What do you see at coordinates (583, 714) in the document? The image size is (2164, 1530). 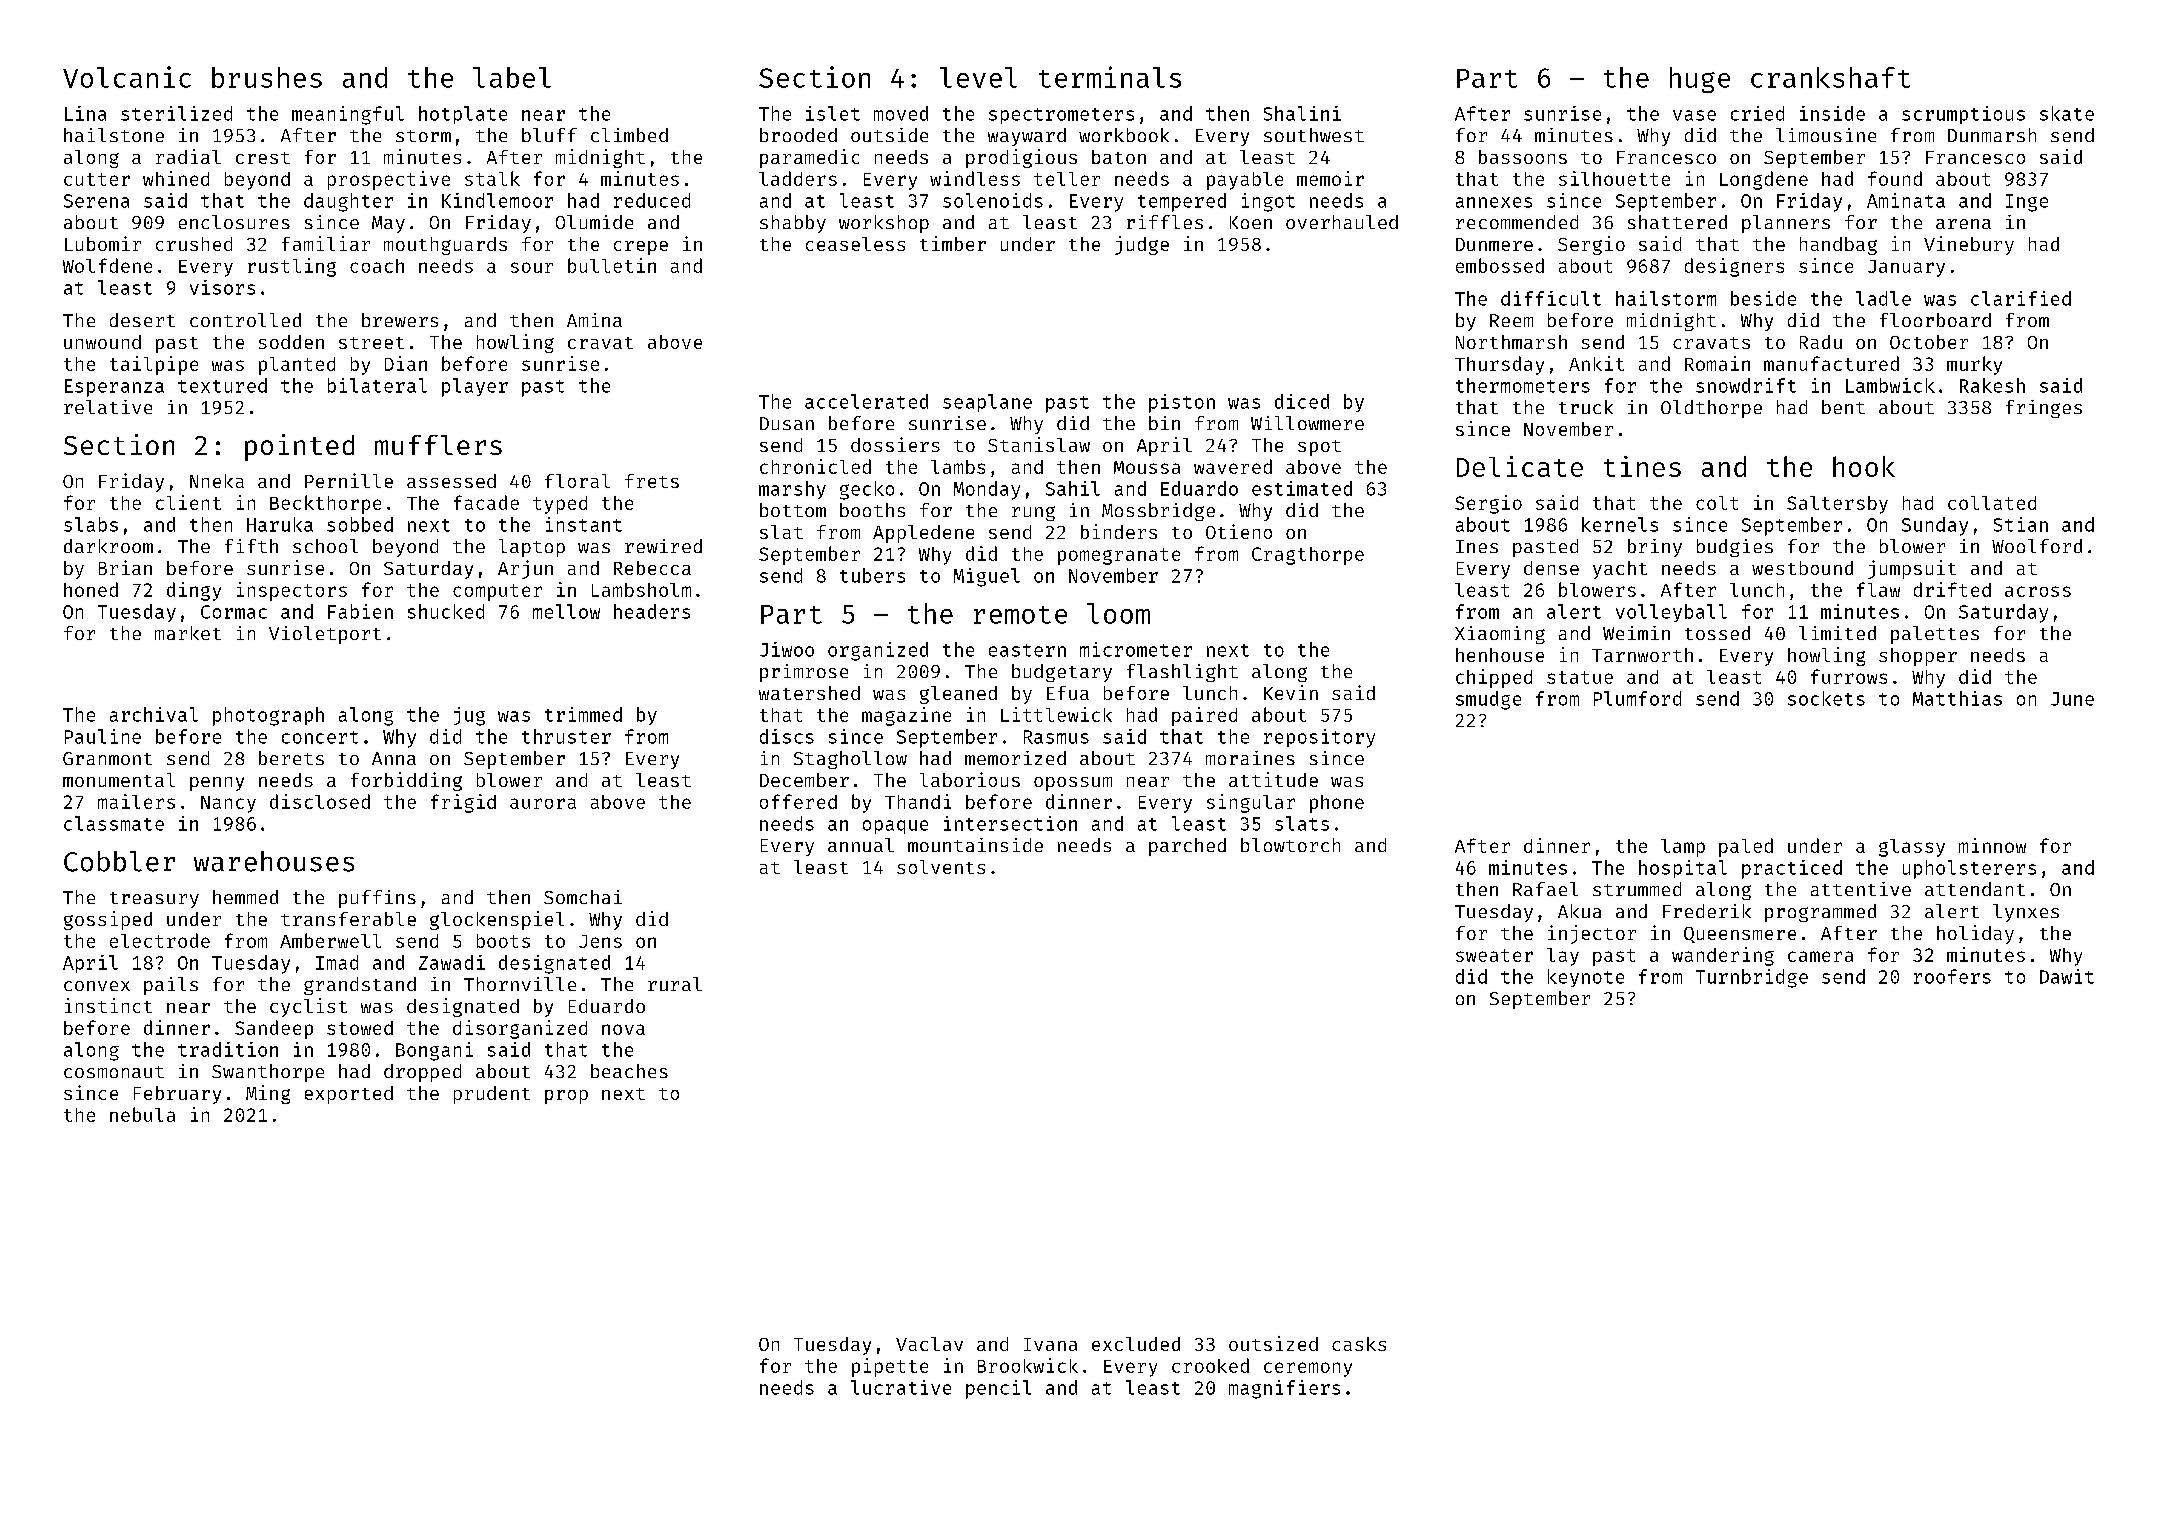 I see `trimmed` at bounding box center [583, 714].
